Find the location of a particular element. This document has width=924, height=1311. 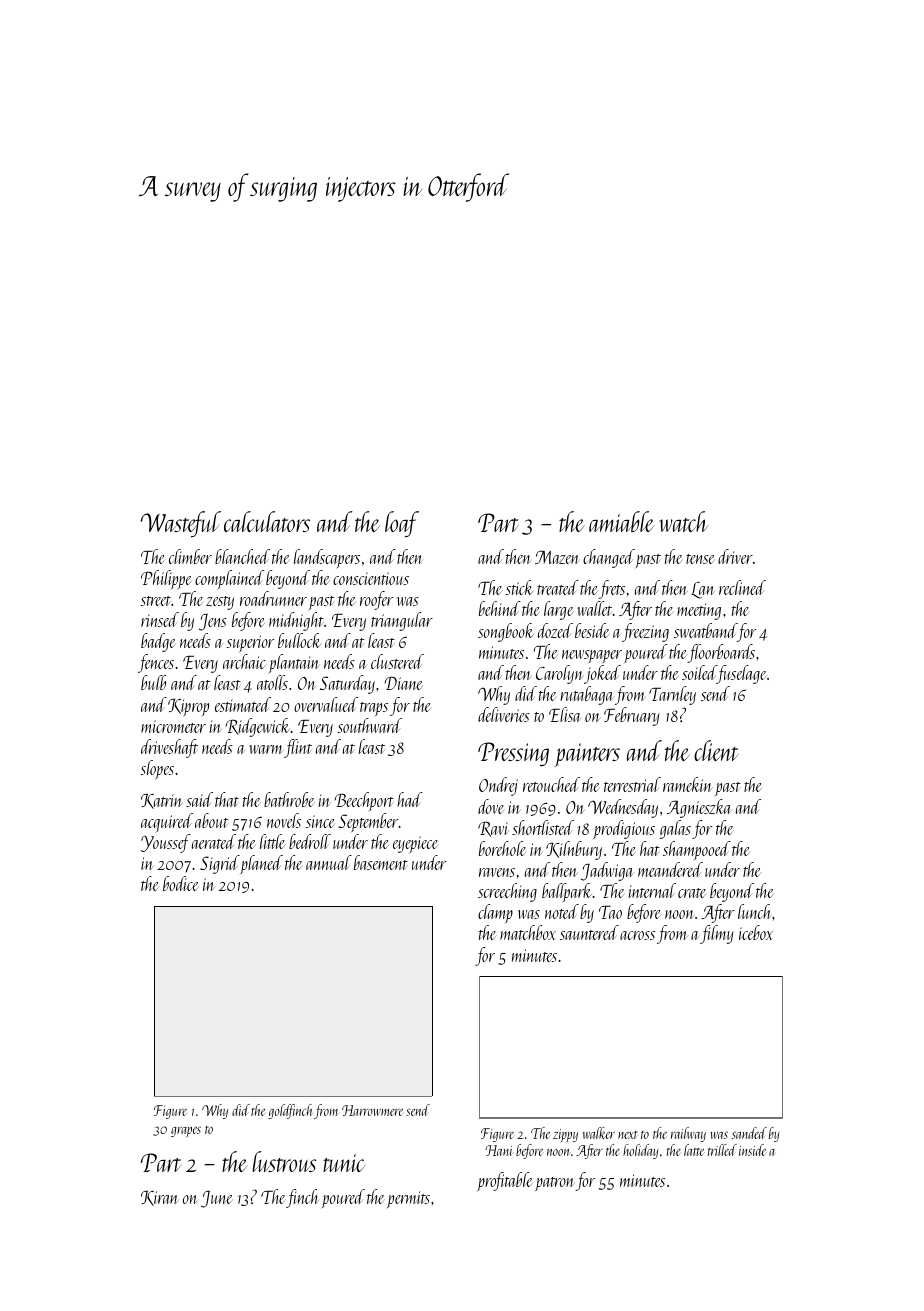

zesty is located at coordinates (220, 603).
